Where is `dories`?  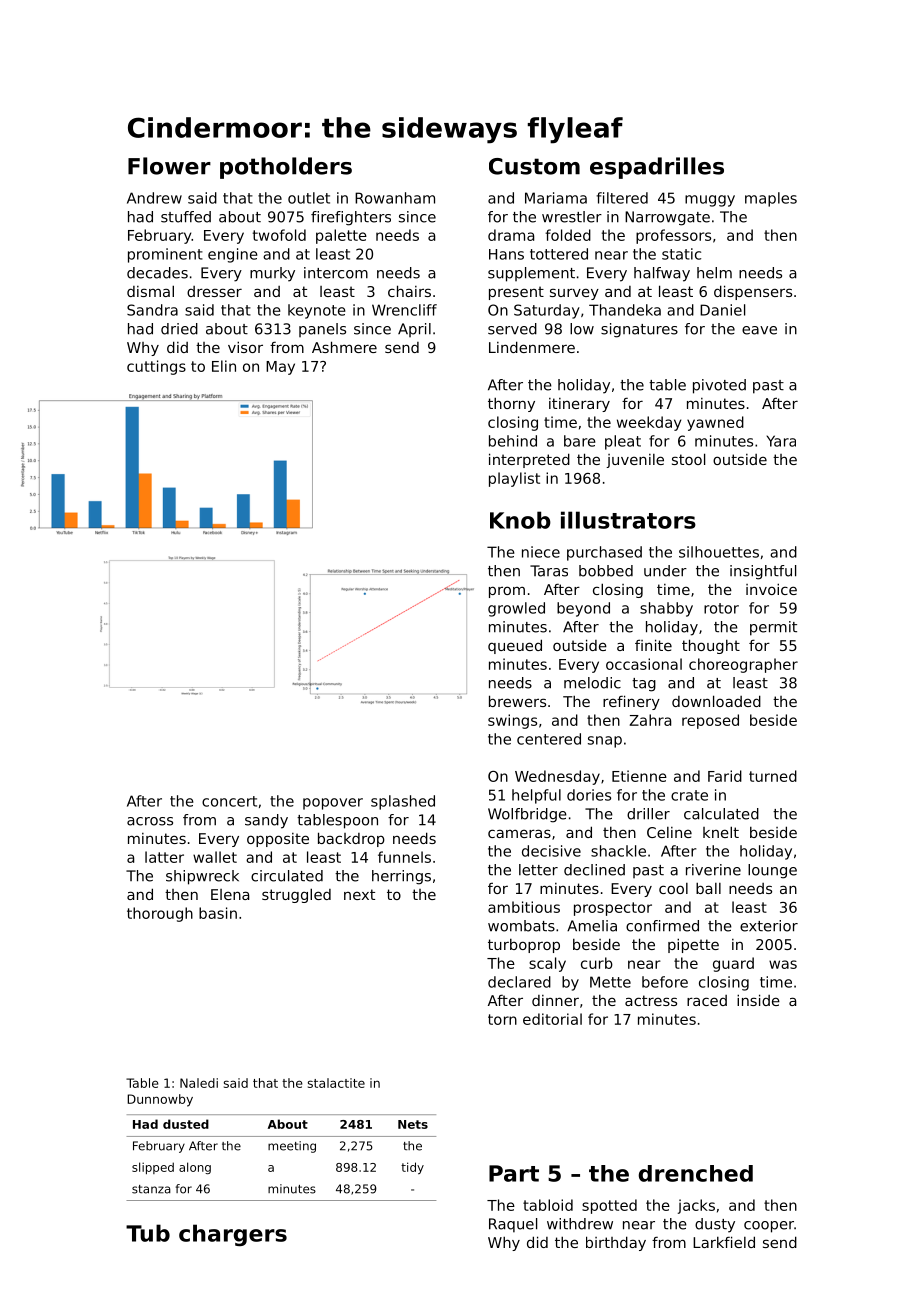
dories is located at coordinates (589, 795).
